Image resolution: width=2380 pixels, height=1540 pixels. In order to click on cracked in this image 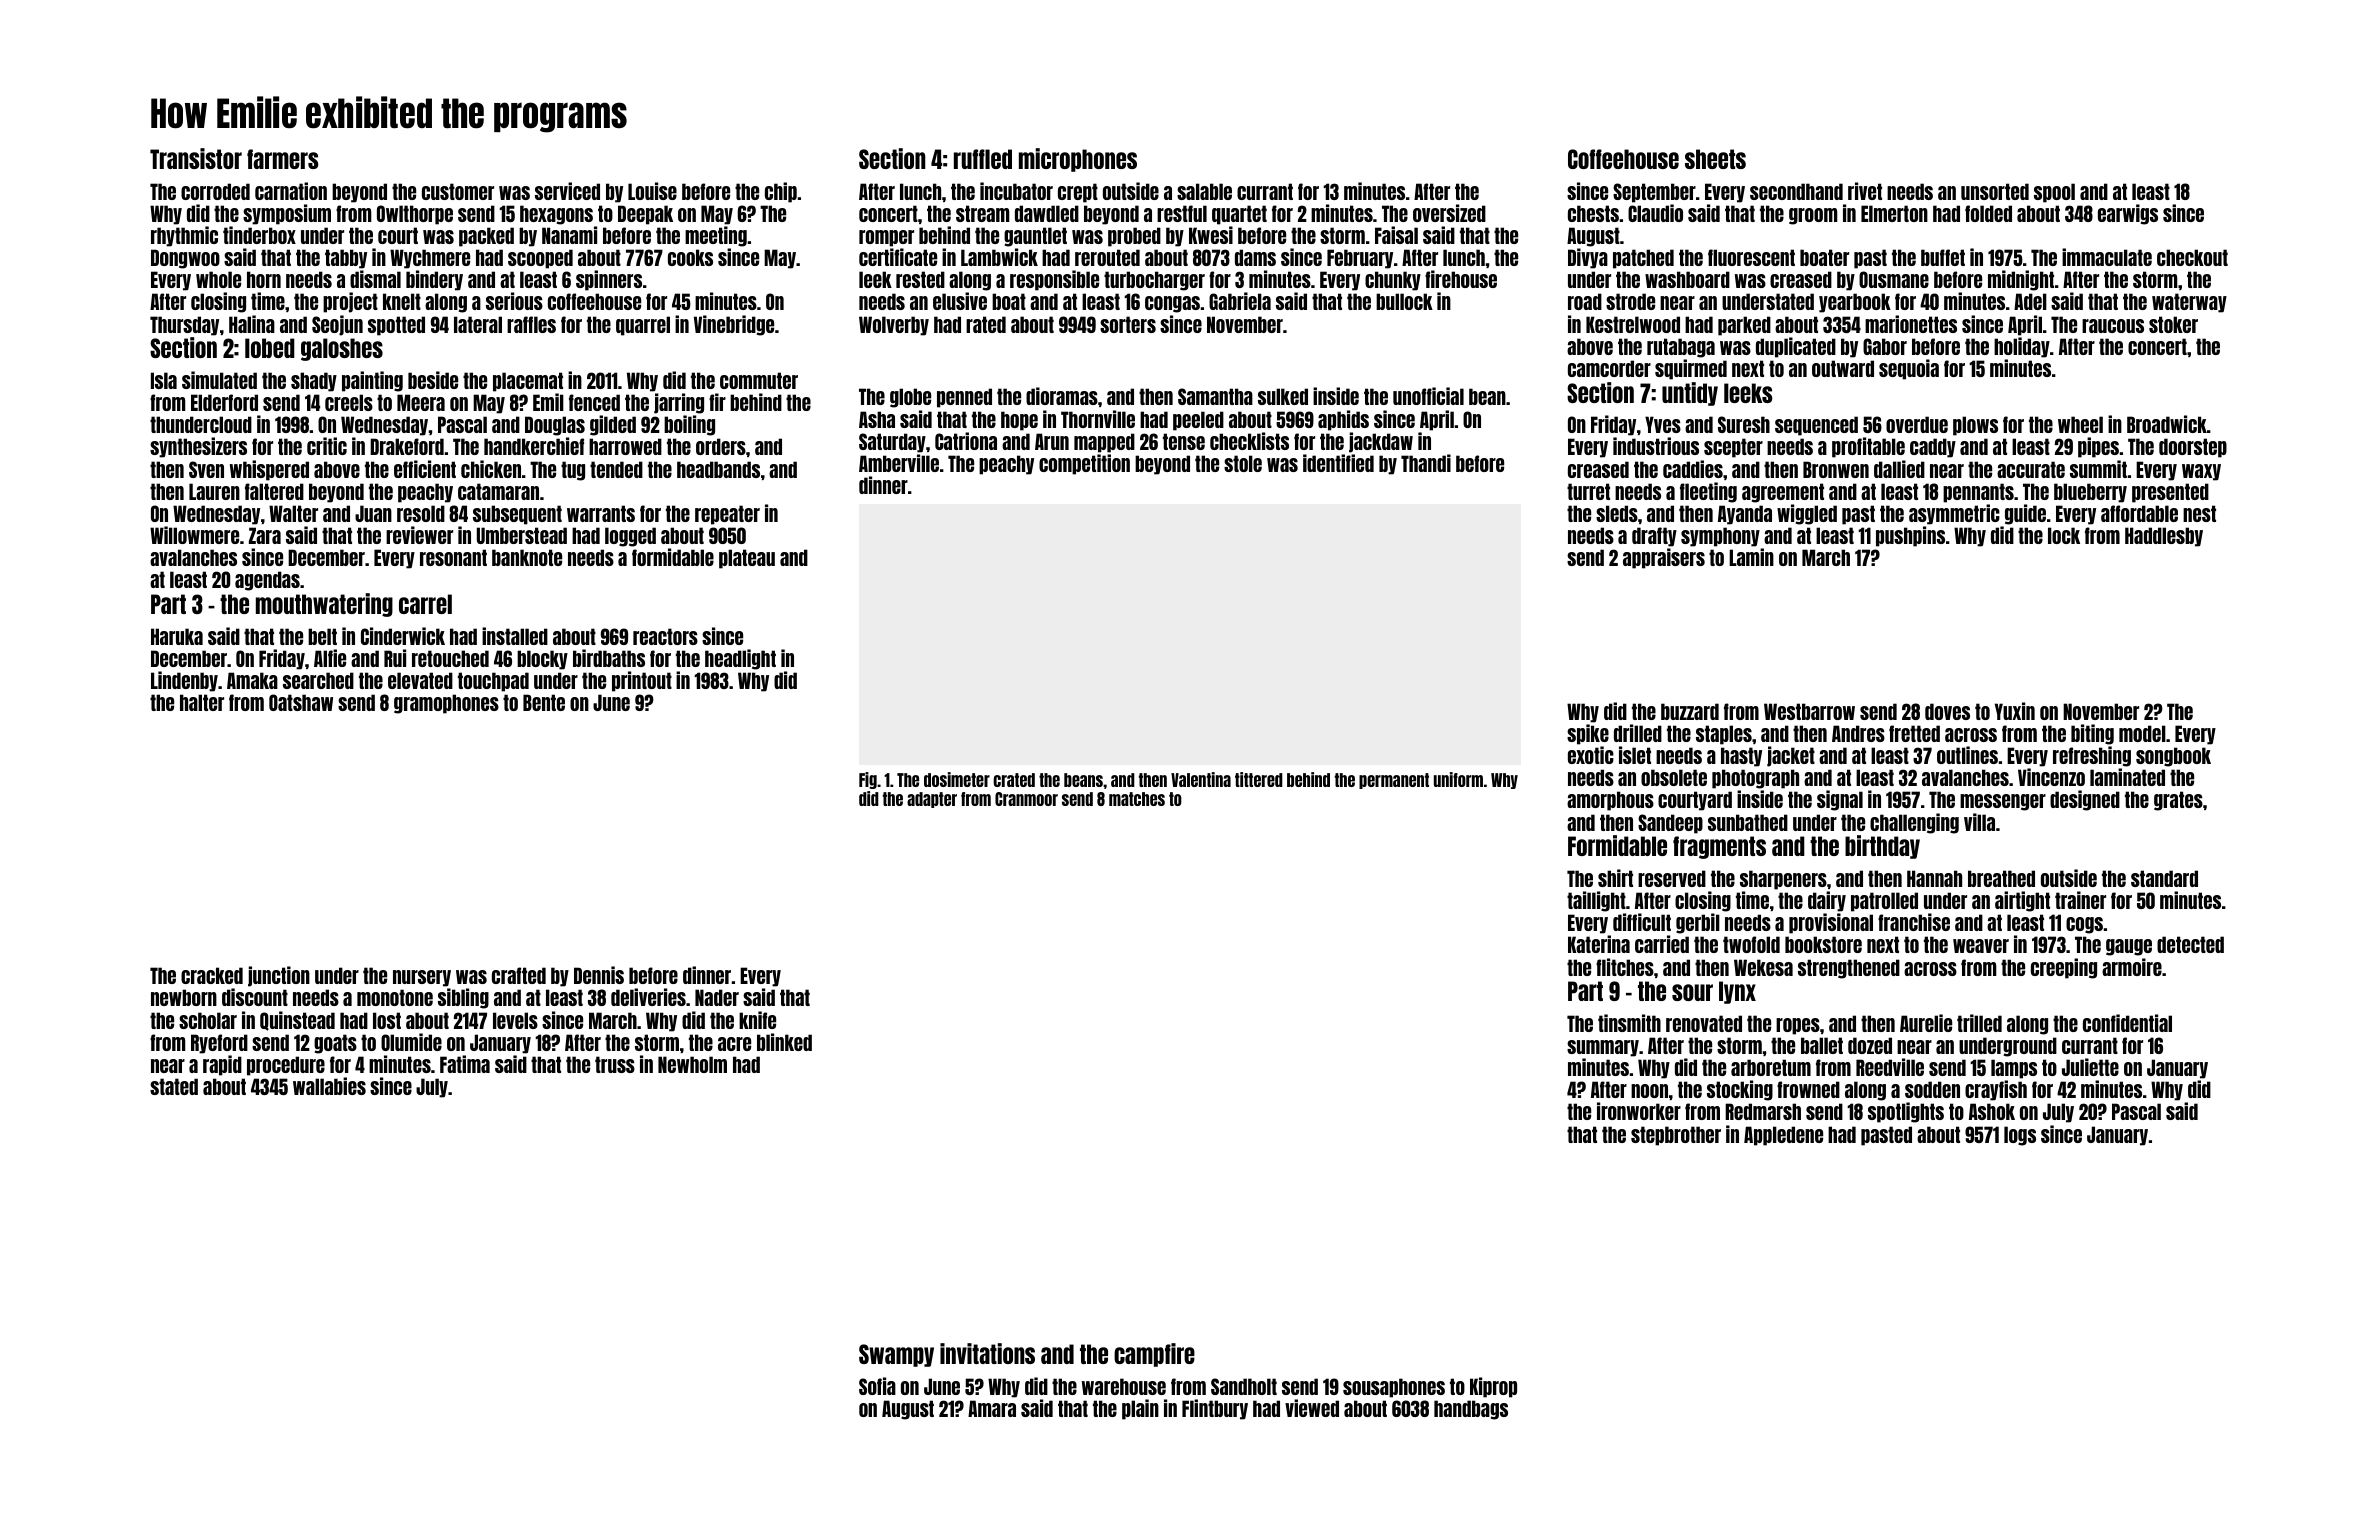, I will do `click(212, 975)`.
